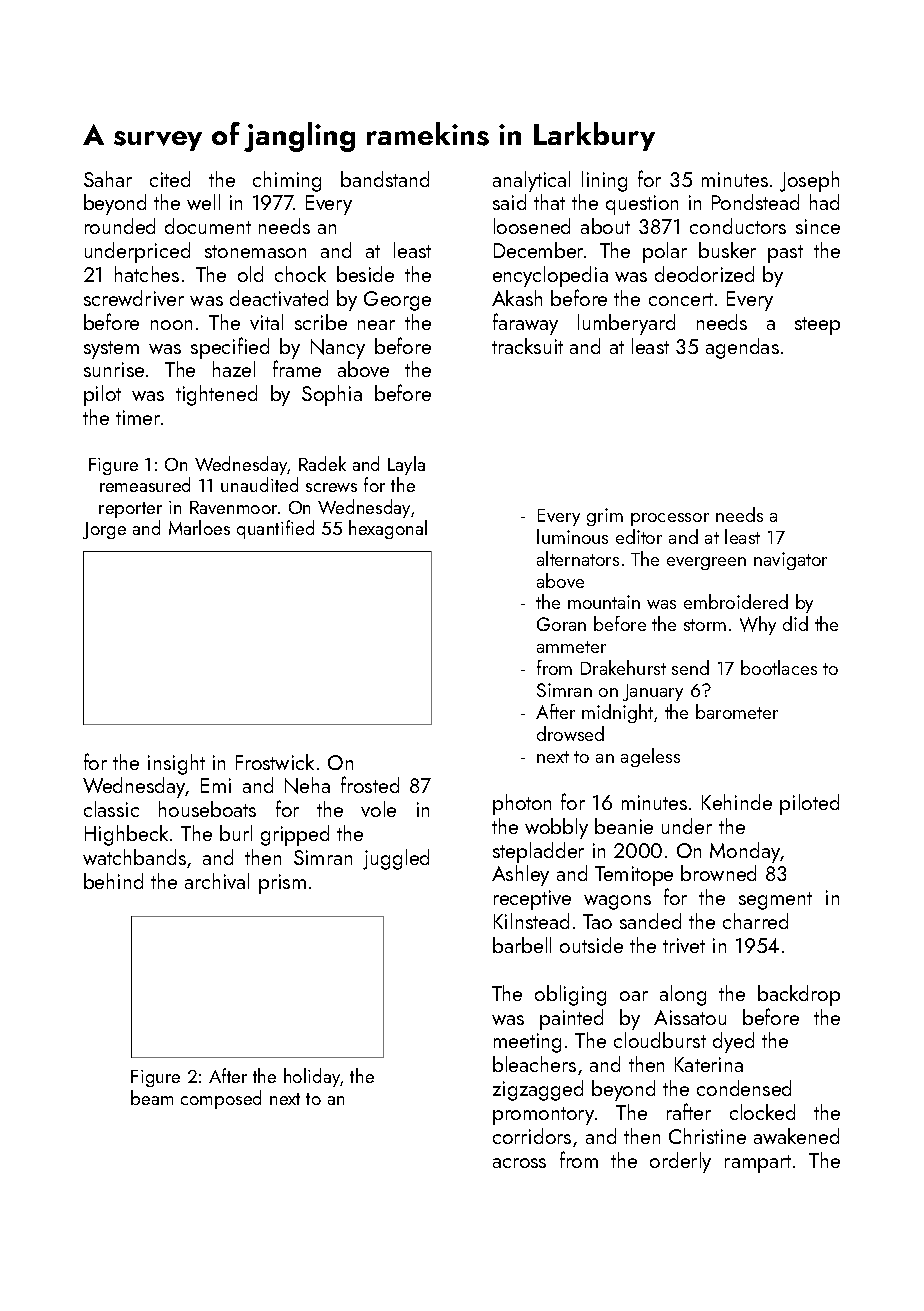  I want to click on photon, so click(522, 804).
